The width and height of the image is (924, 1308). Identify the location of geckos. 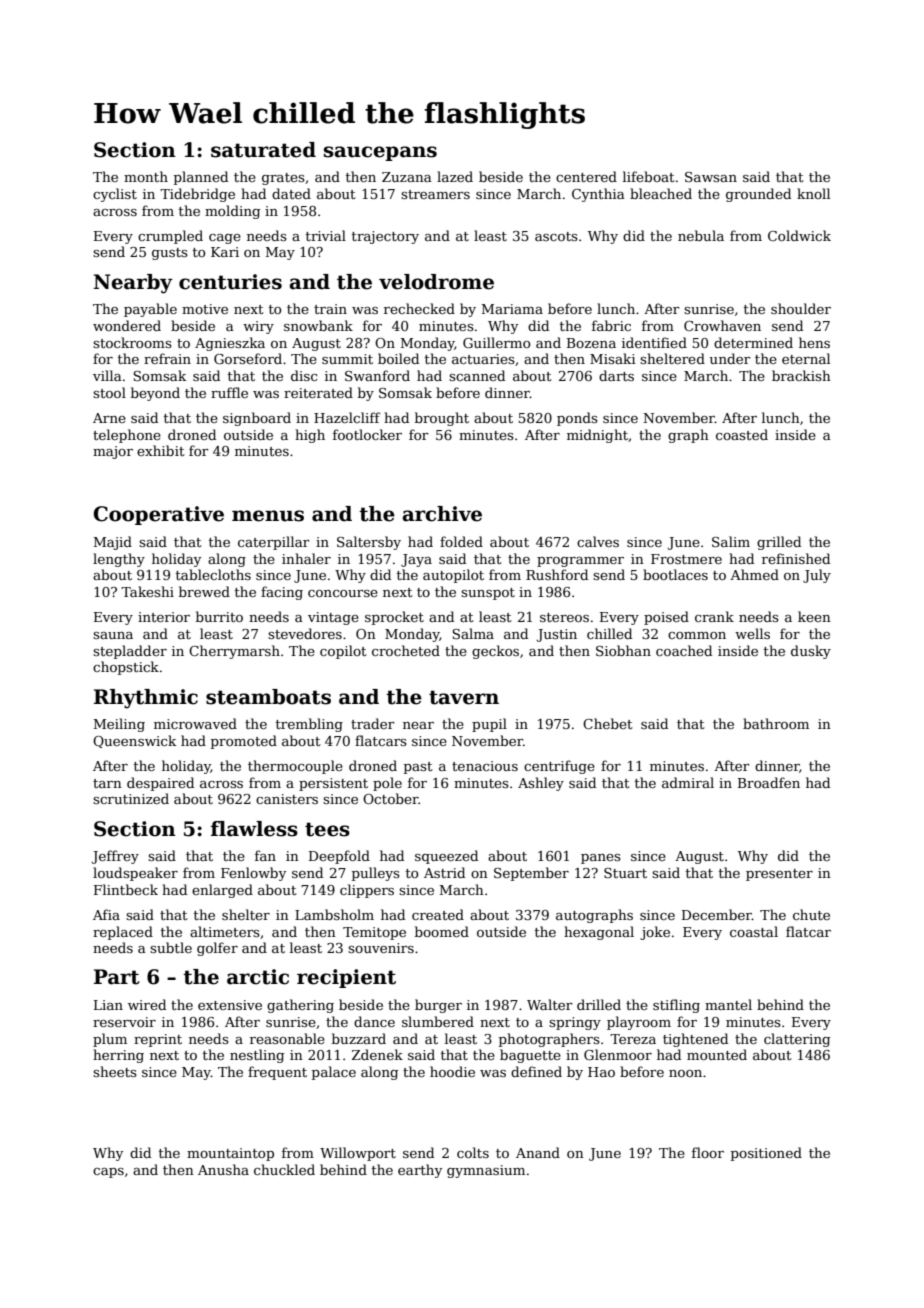
(495, 652).
